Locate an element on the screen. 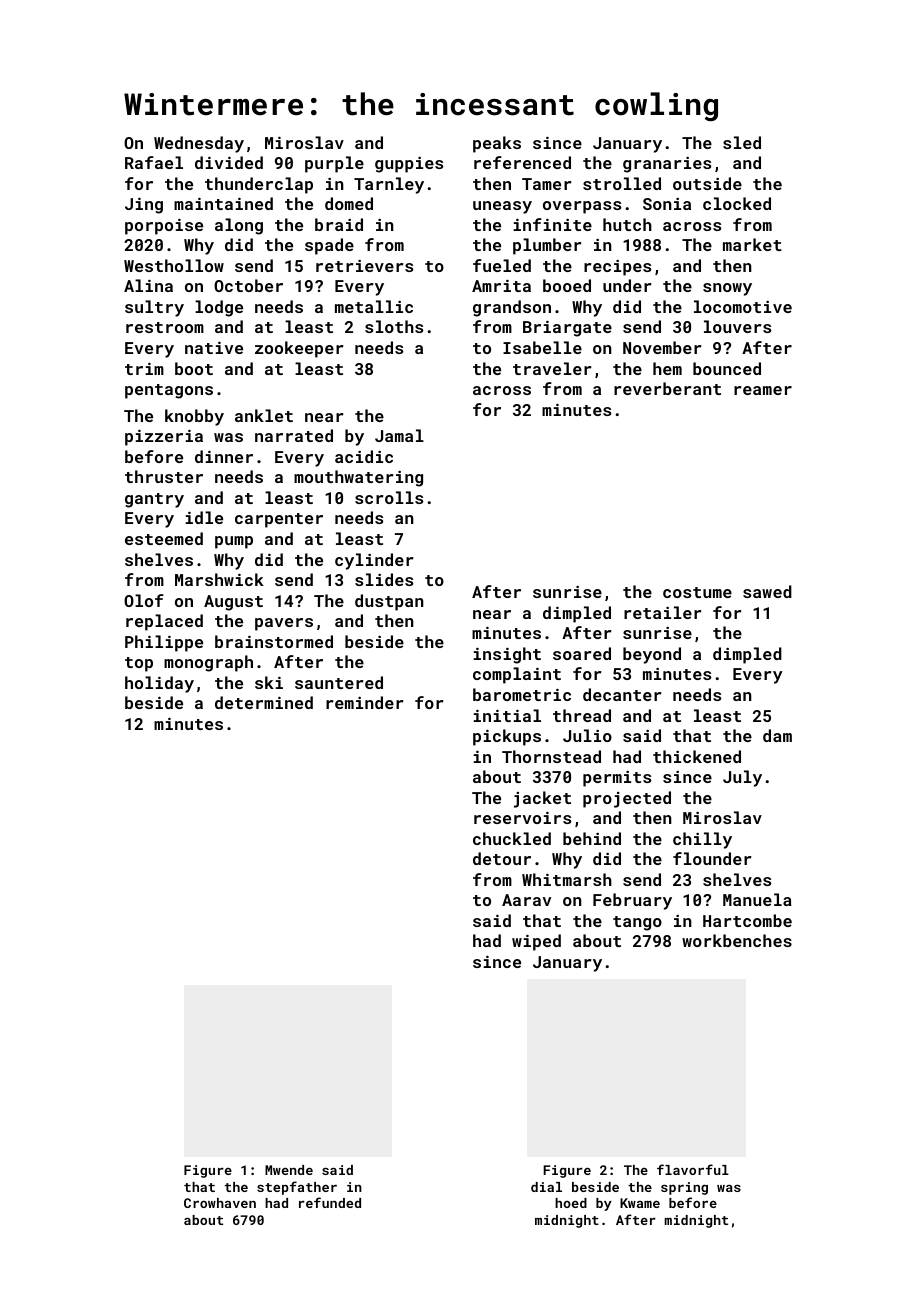  market is located at coordinates (752, 244).
